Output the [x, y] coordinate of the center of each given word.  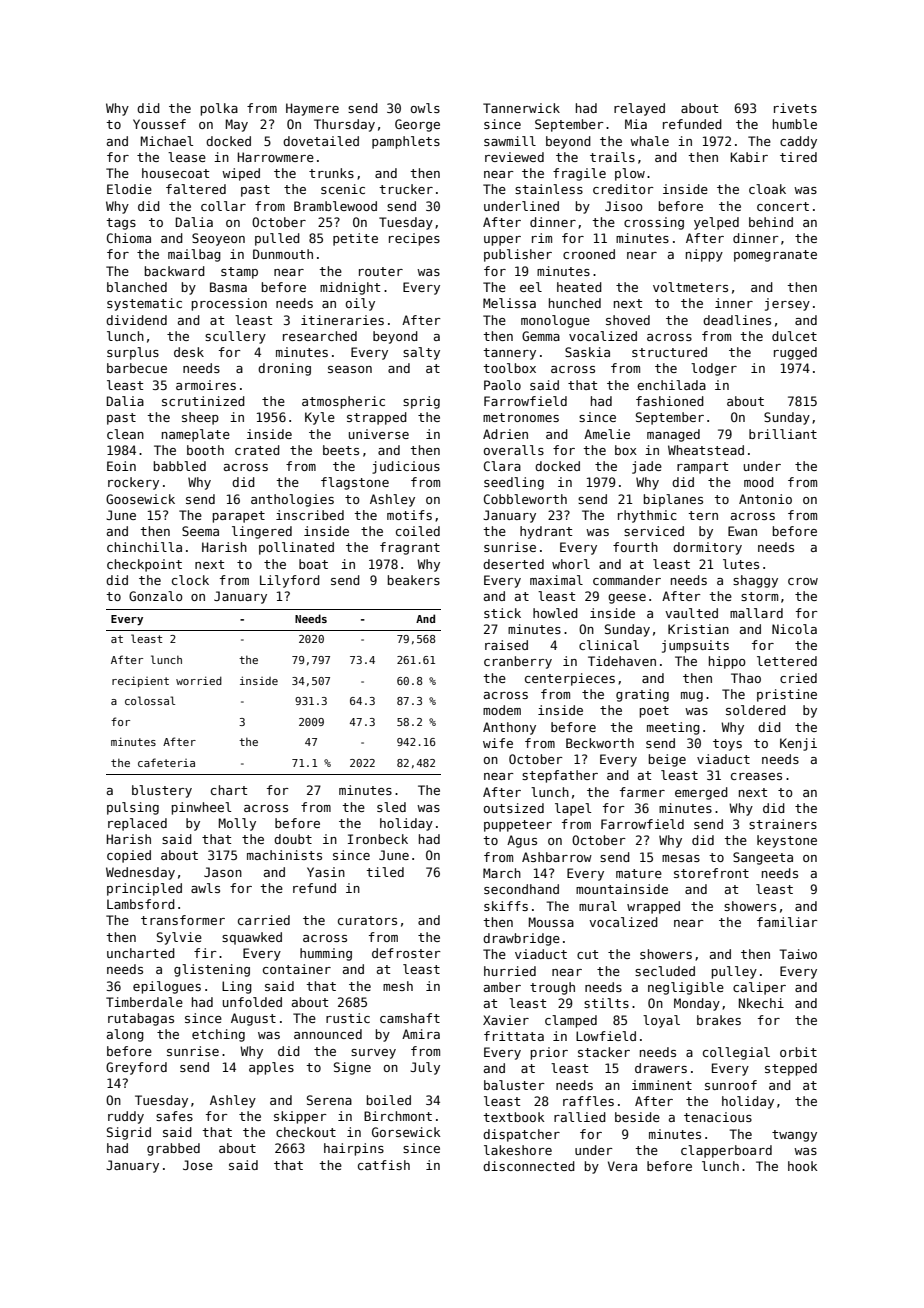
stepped [791, 1069]
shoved [628, 320]
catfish [384, 1165]
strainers [783, 824]
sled [391, 807]
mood [759, 482]
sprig [421, 402]
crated [257, 450]
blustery [162, 791]
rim [542, 238]
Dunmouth [283, 254]
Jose [198, 1165]
